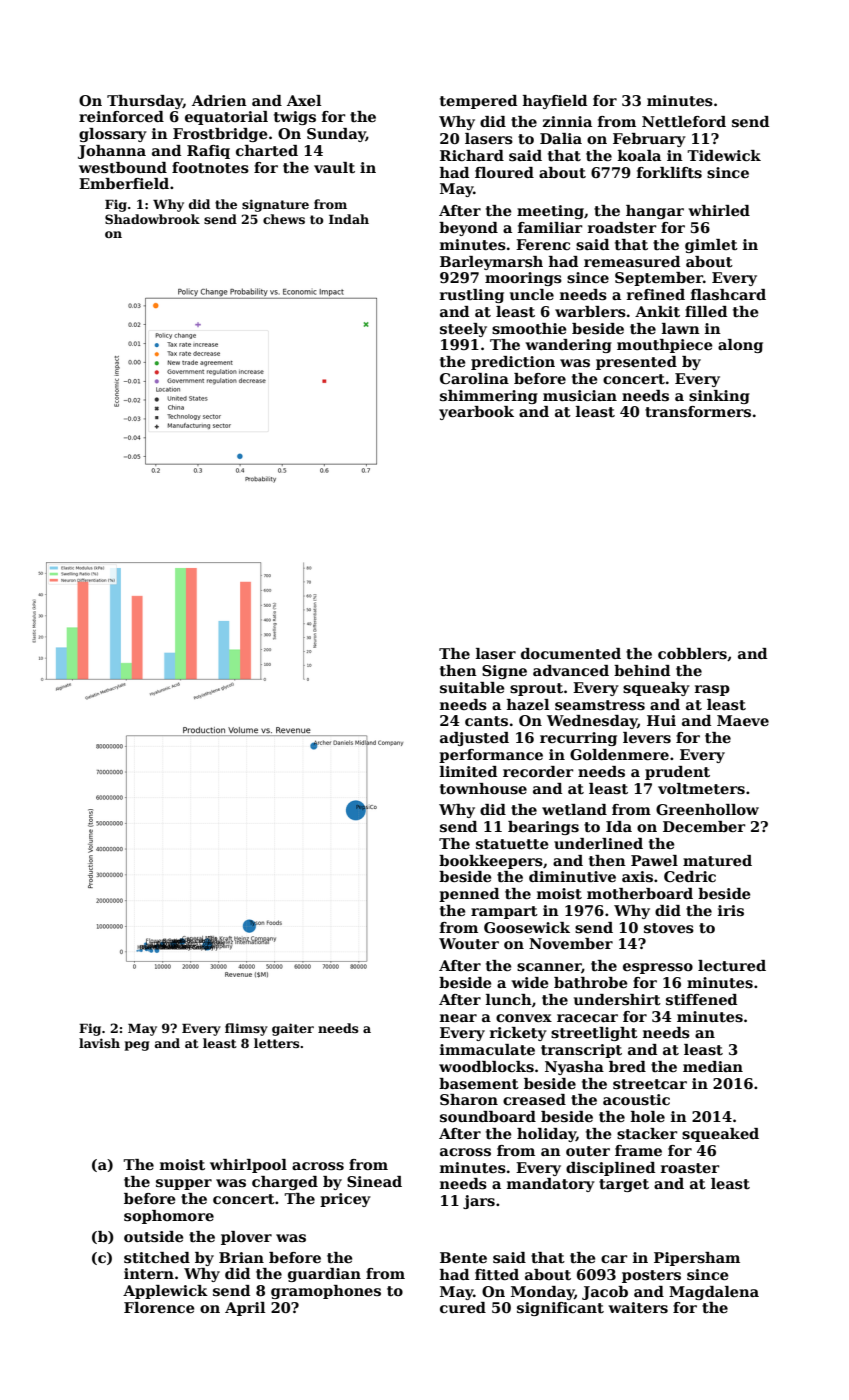  I want to click on zinnia, so click(567, 121).
